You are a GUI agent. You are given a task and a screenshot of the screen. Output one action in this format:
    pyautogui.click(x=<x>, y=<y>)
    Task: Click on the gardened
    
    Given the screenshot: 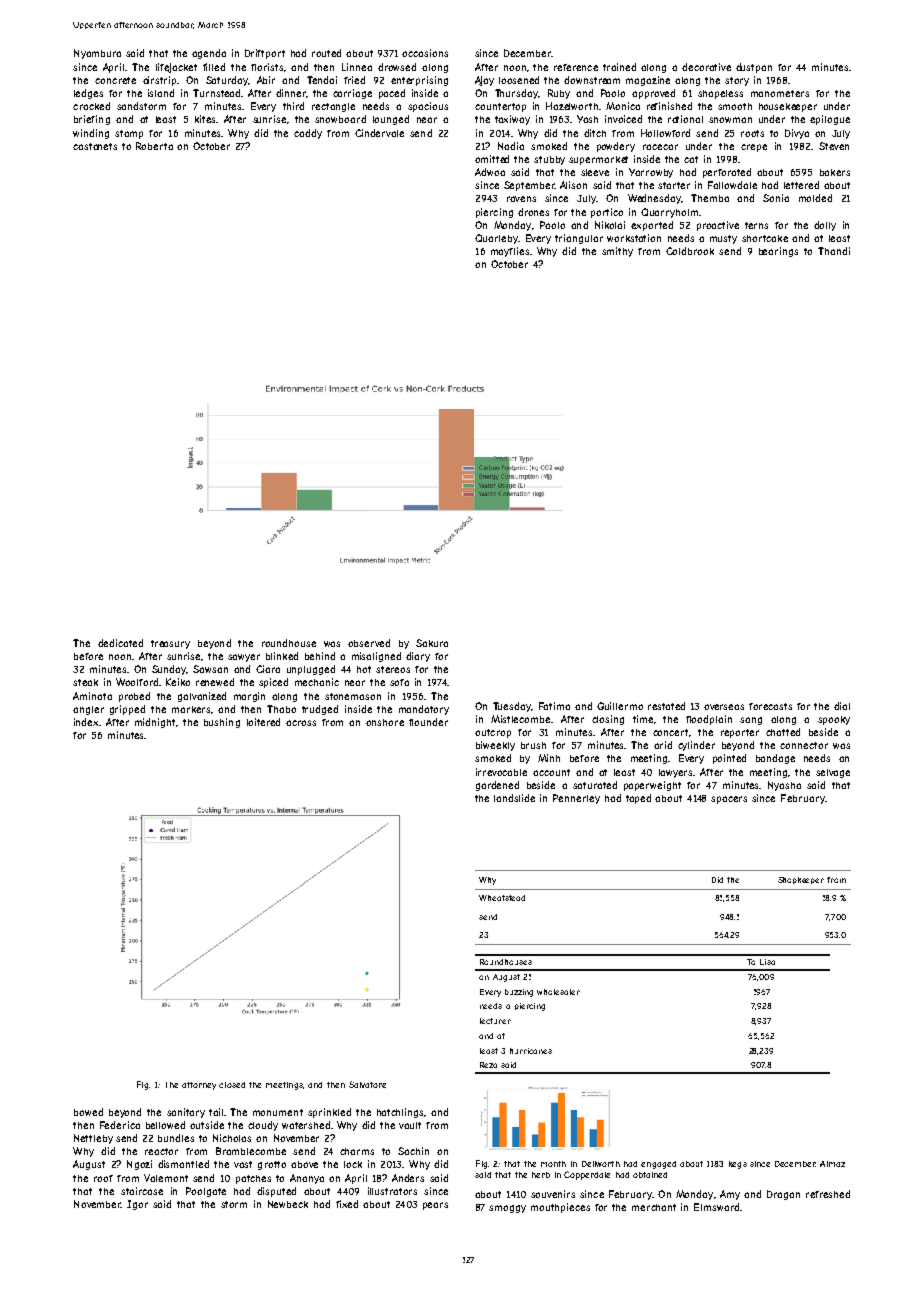 What is the action you would take?
    pyautogui.click(x=497, y=786)
